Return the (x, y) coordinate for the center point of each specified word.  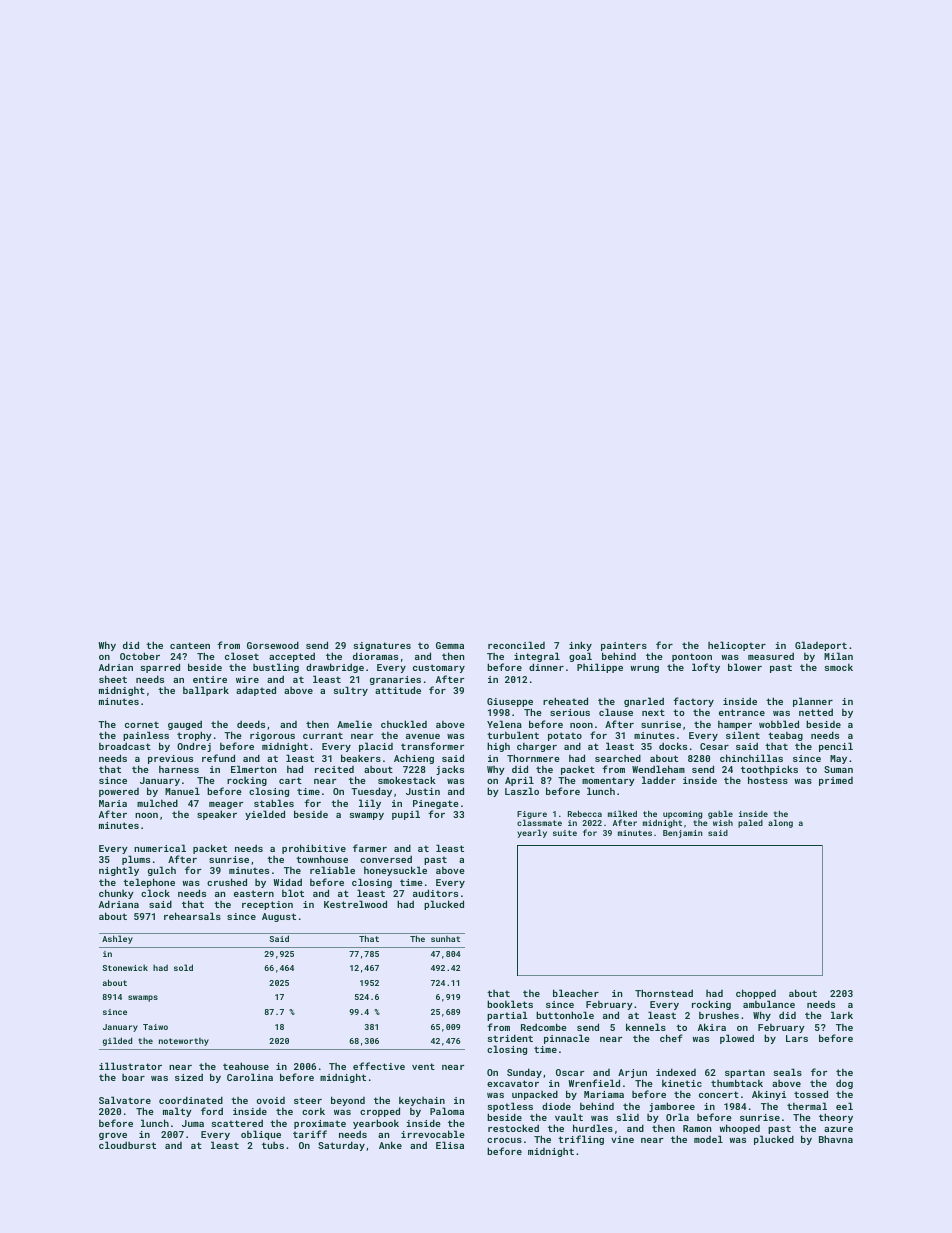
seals (788, 1072)
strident (510, 1038)
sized (189, 1077)
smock (839, 667)
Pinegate (436, 804)
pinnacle (567, 1039)
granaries (395, 680)
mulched (157, 803)
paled (750, 823)
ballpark (206, 691)
